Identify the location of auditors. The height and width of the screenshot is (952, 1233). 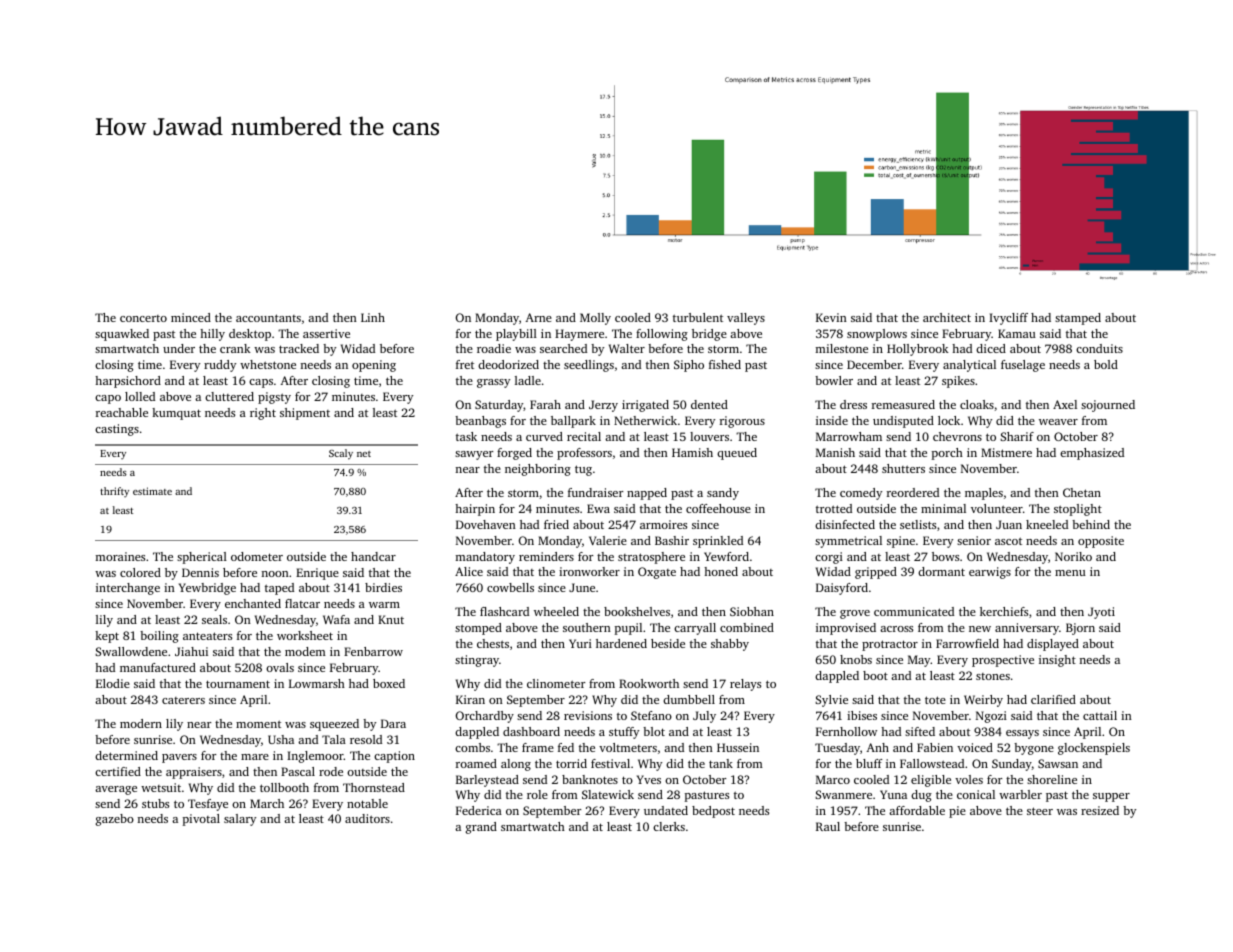
(367, 818).
